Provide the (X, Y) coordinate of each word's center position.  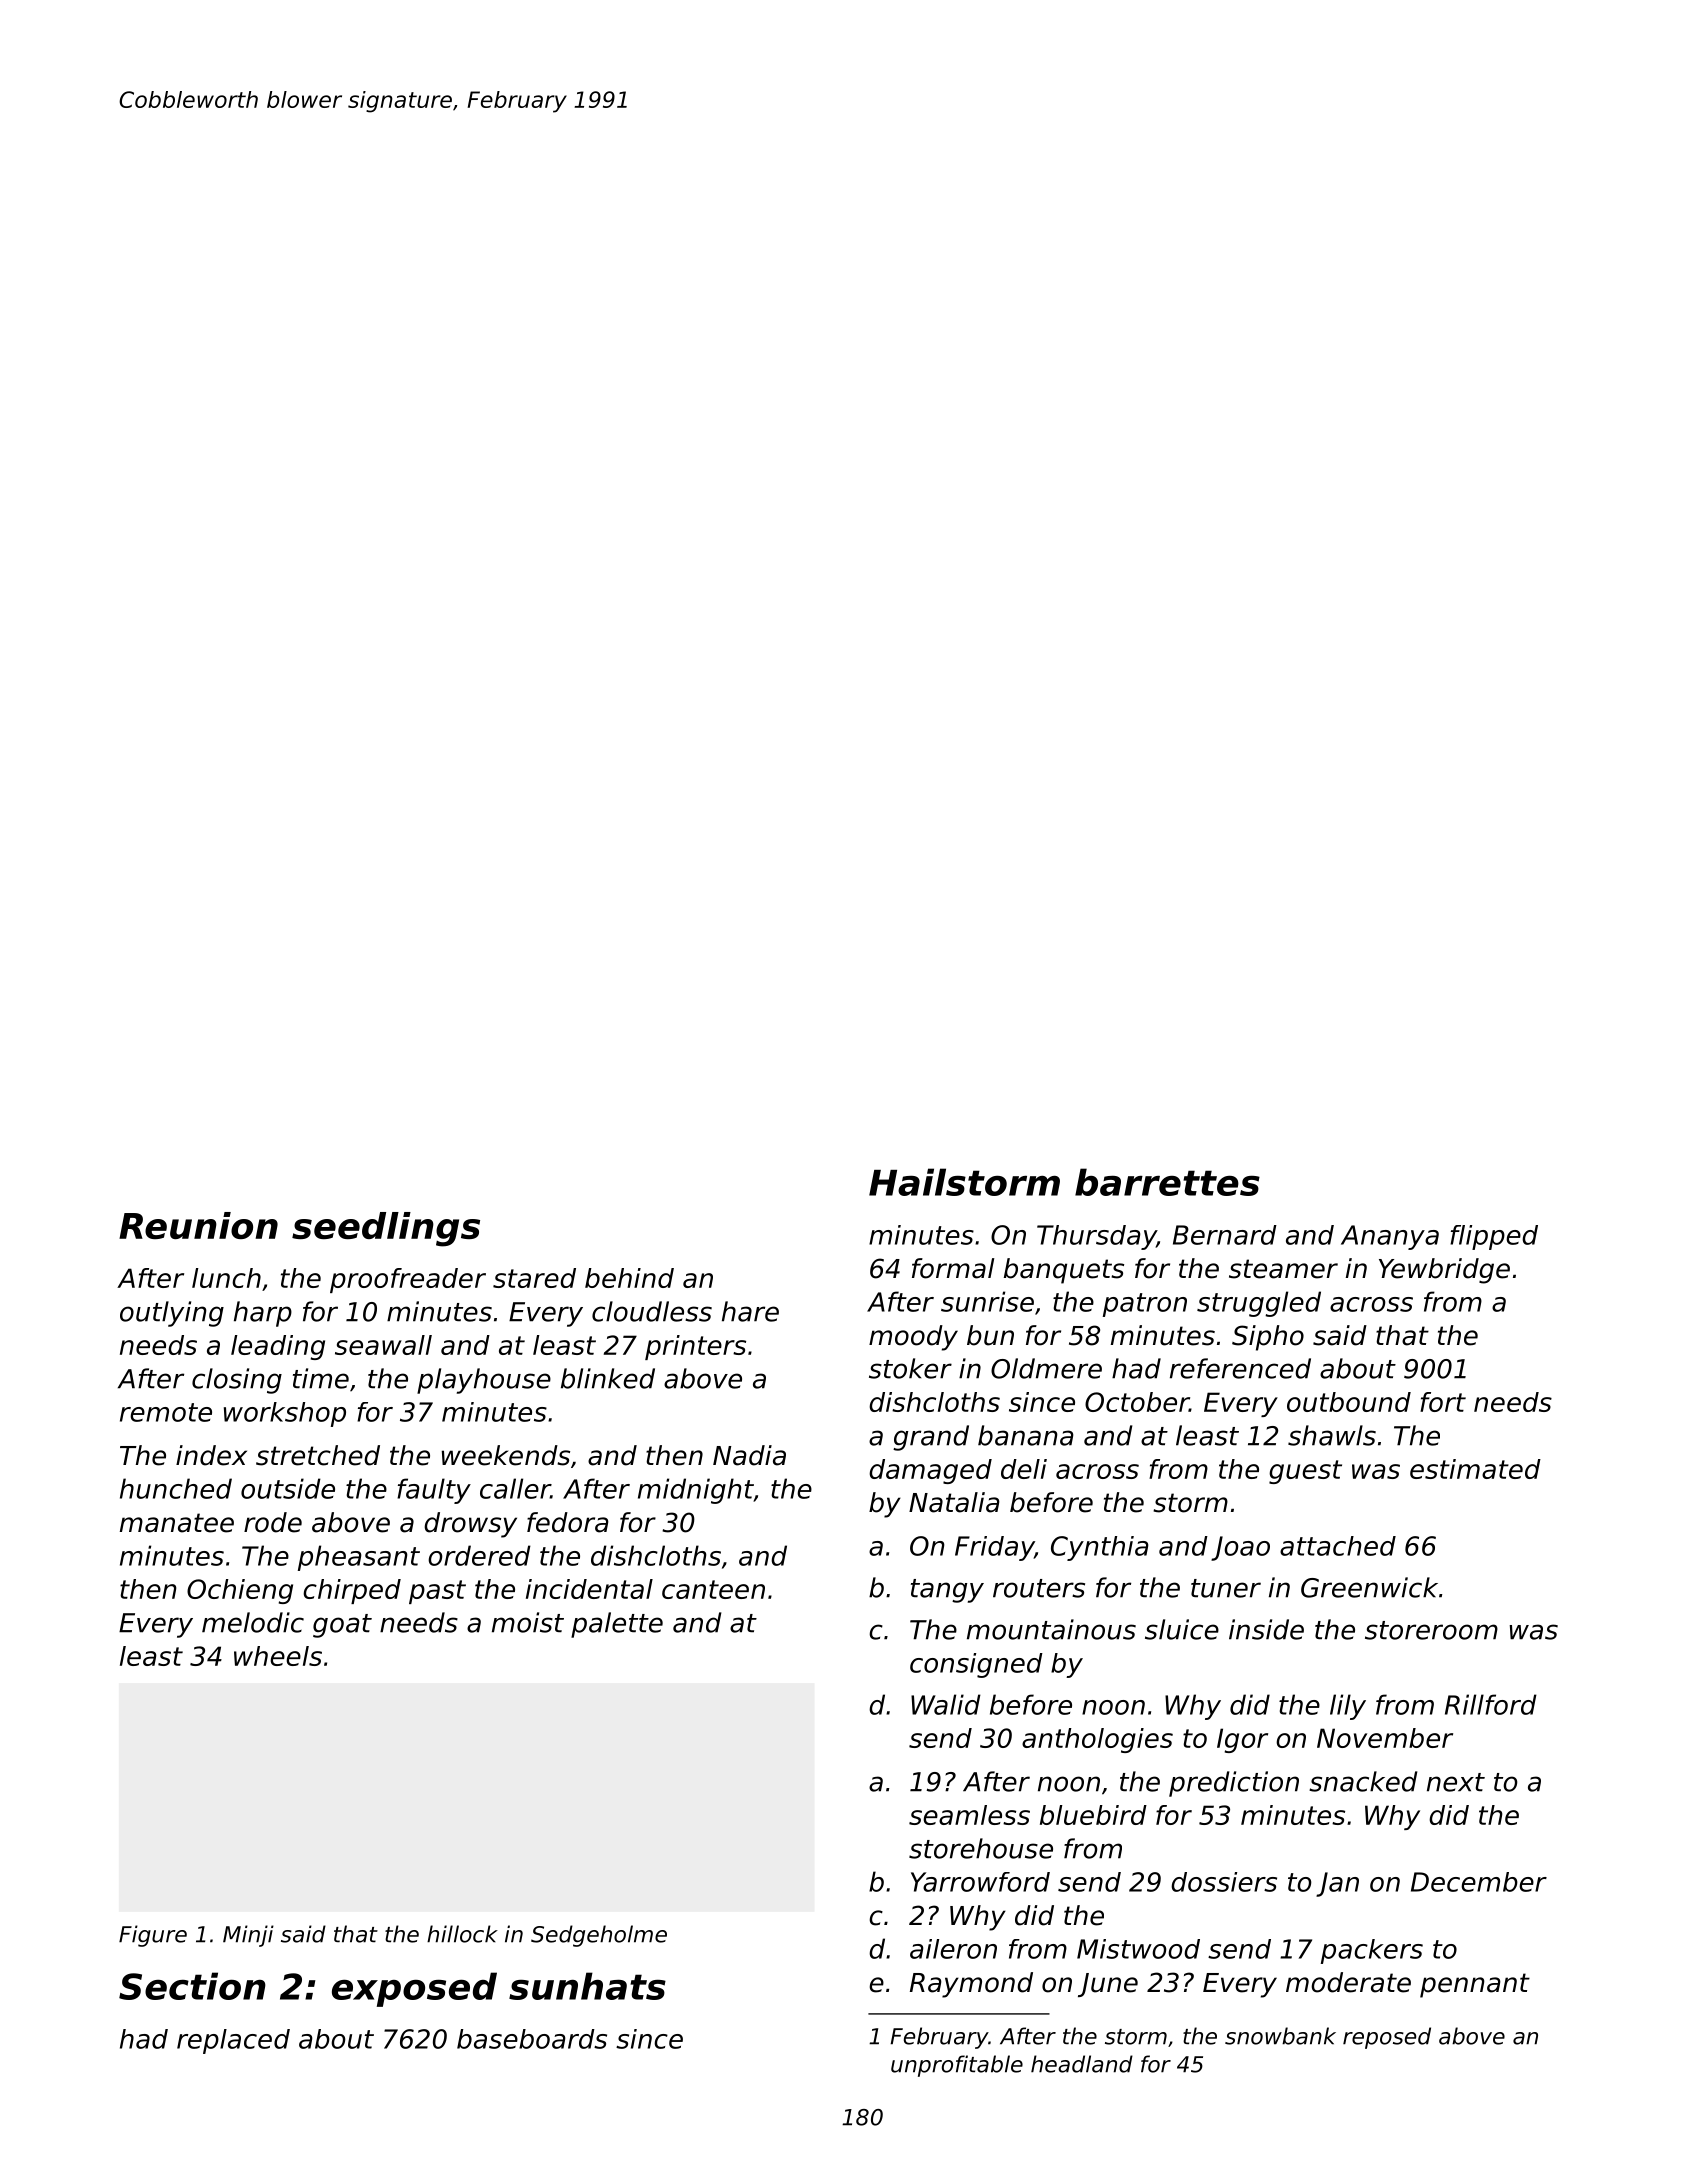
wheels (278, 1656)
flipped (1494, 1237)
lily (1348, 1707)
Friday (994, 1548)
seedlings (386, 1229)
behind (629, 1278)
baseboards (532, 2039)
